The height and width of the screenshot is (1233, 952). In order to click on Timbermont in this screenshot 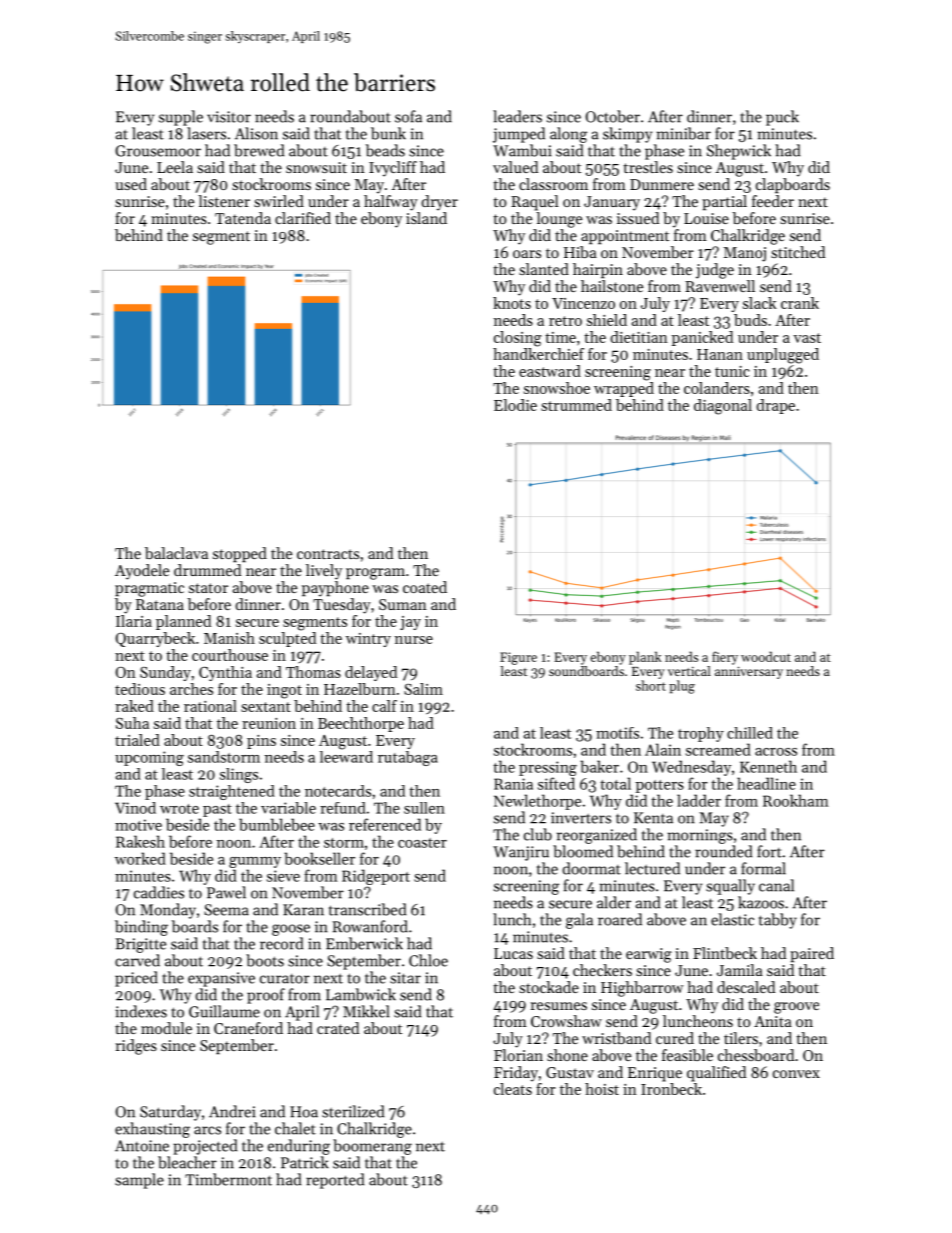, I will do `click(228, 1179)`.
